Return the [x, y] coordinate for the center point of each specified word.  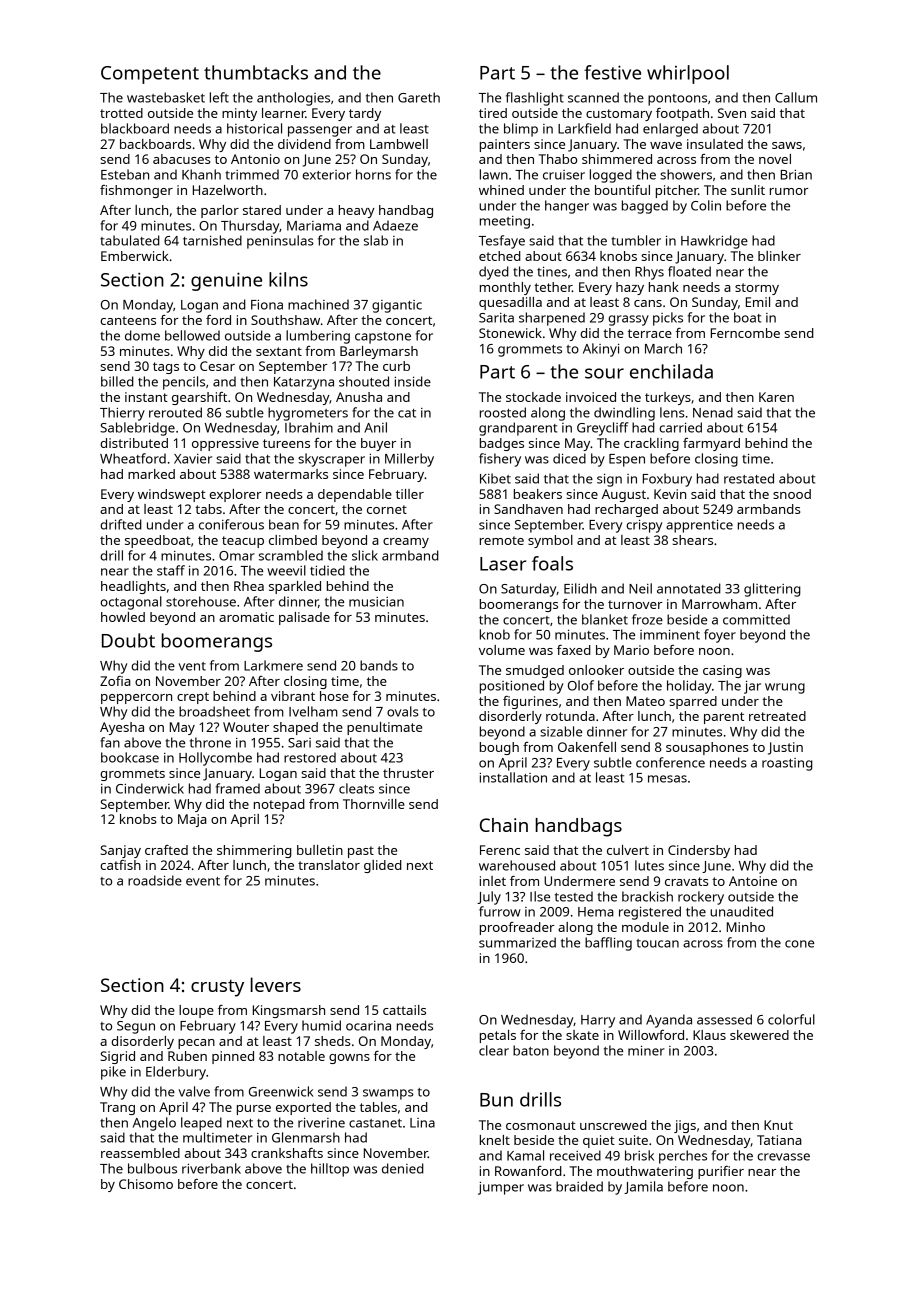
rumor [789, 191]
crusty [217, 988]
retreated [777, 716]
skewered [759, 1035]
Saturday [529, 590]
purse [254, 1110]
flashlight [535, 99]
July [489, 898]
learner [284, 113]
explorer [235, 495]
